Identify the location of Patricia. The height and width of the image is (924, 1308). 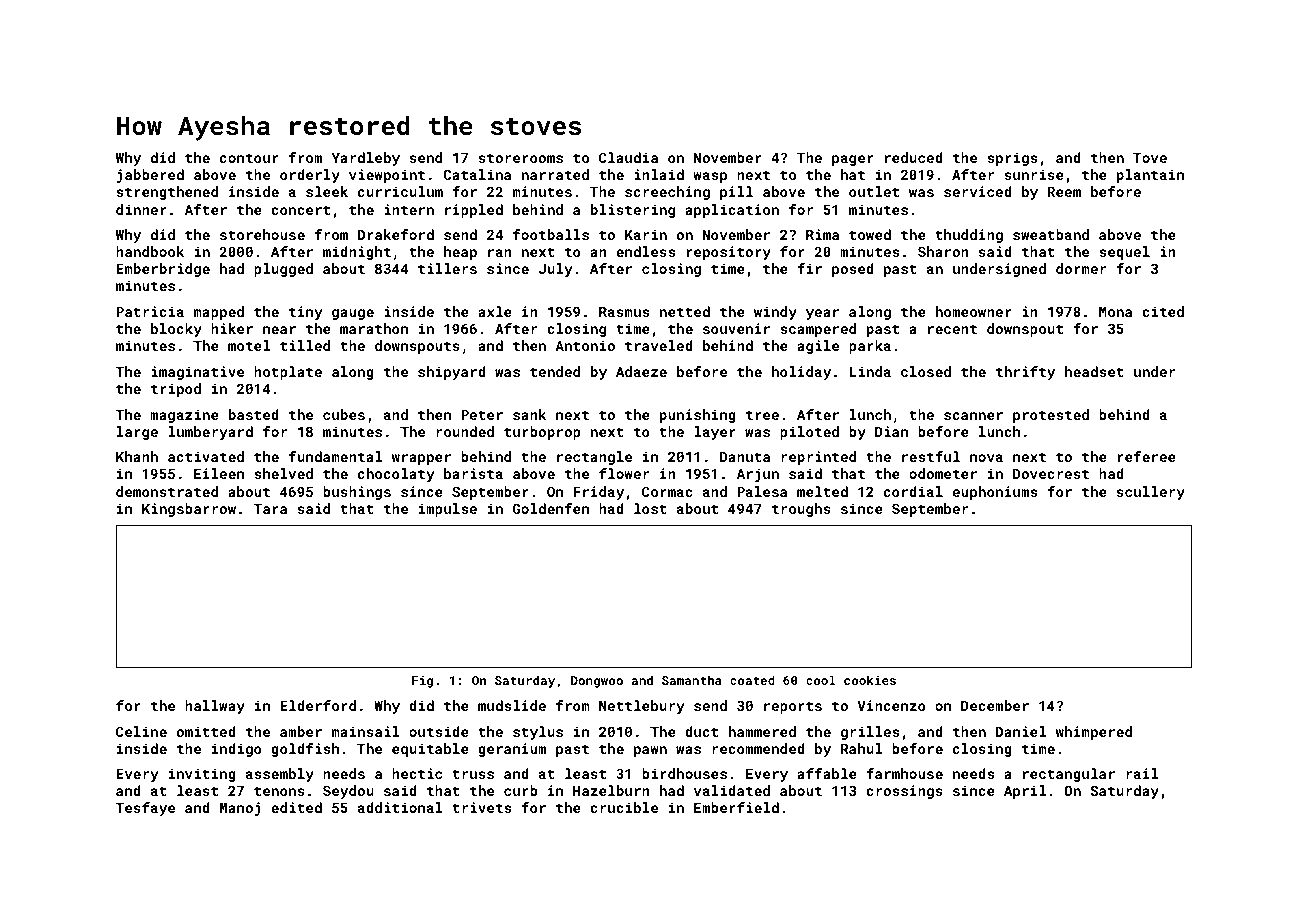
(150, 311).
